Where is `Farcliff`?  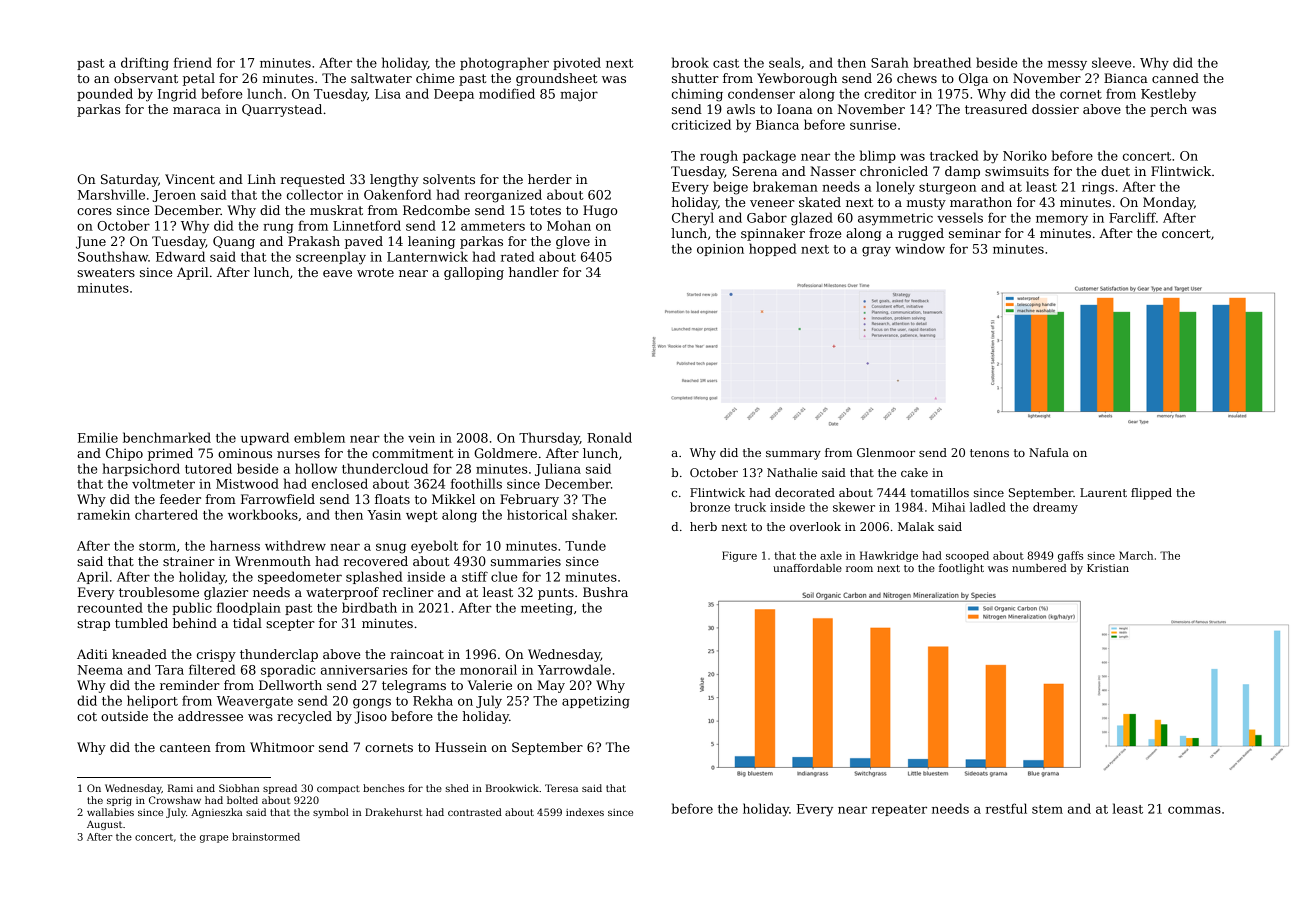 Farcliff is located at coordinates (1132, 217).
